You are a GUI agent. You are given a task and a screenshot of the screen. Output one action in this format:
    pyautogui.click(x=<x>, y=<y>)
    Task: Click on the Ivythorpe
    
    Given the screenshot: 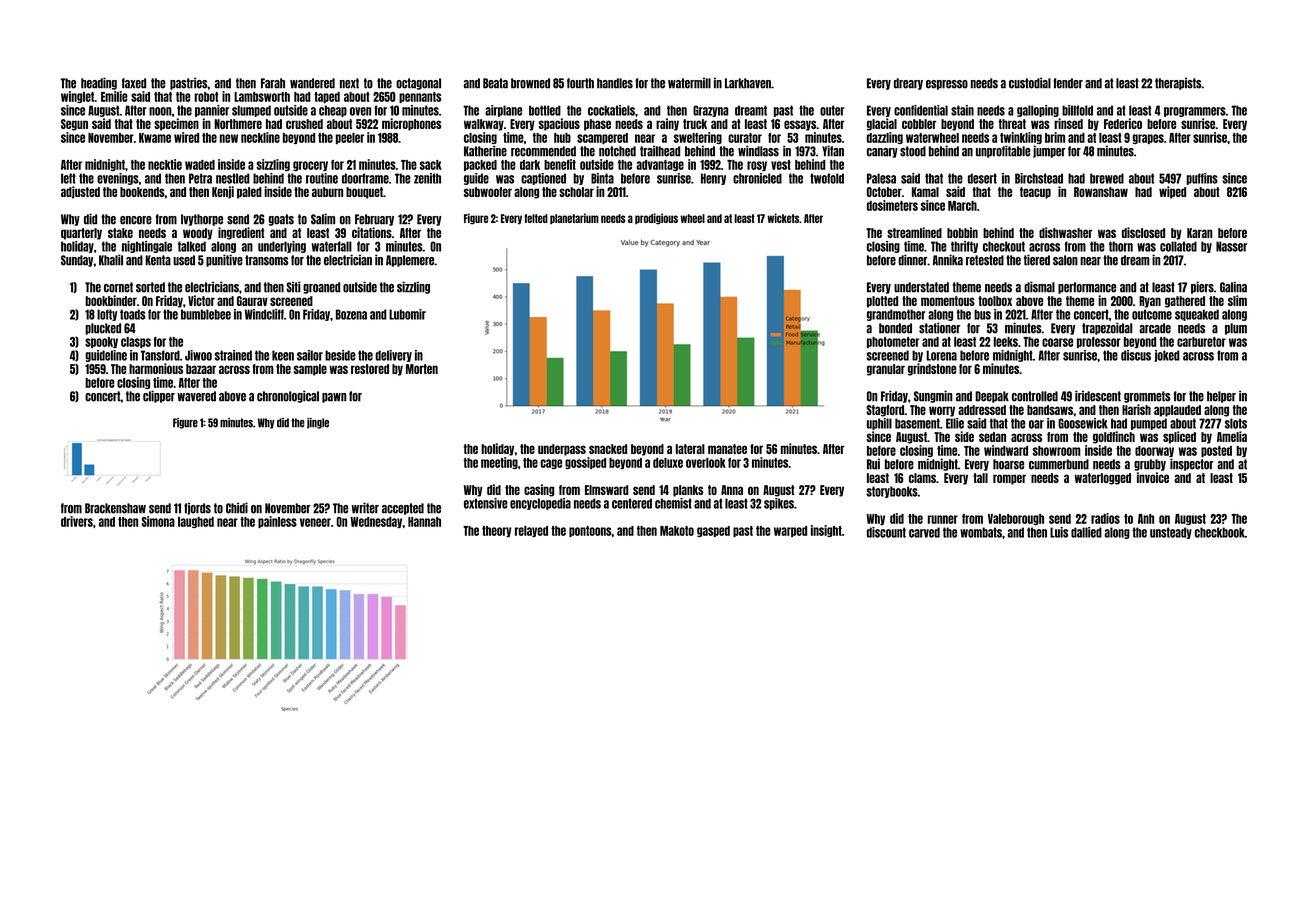 What is the action you would take?
    pyautogui.click(x=202, y=220)
